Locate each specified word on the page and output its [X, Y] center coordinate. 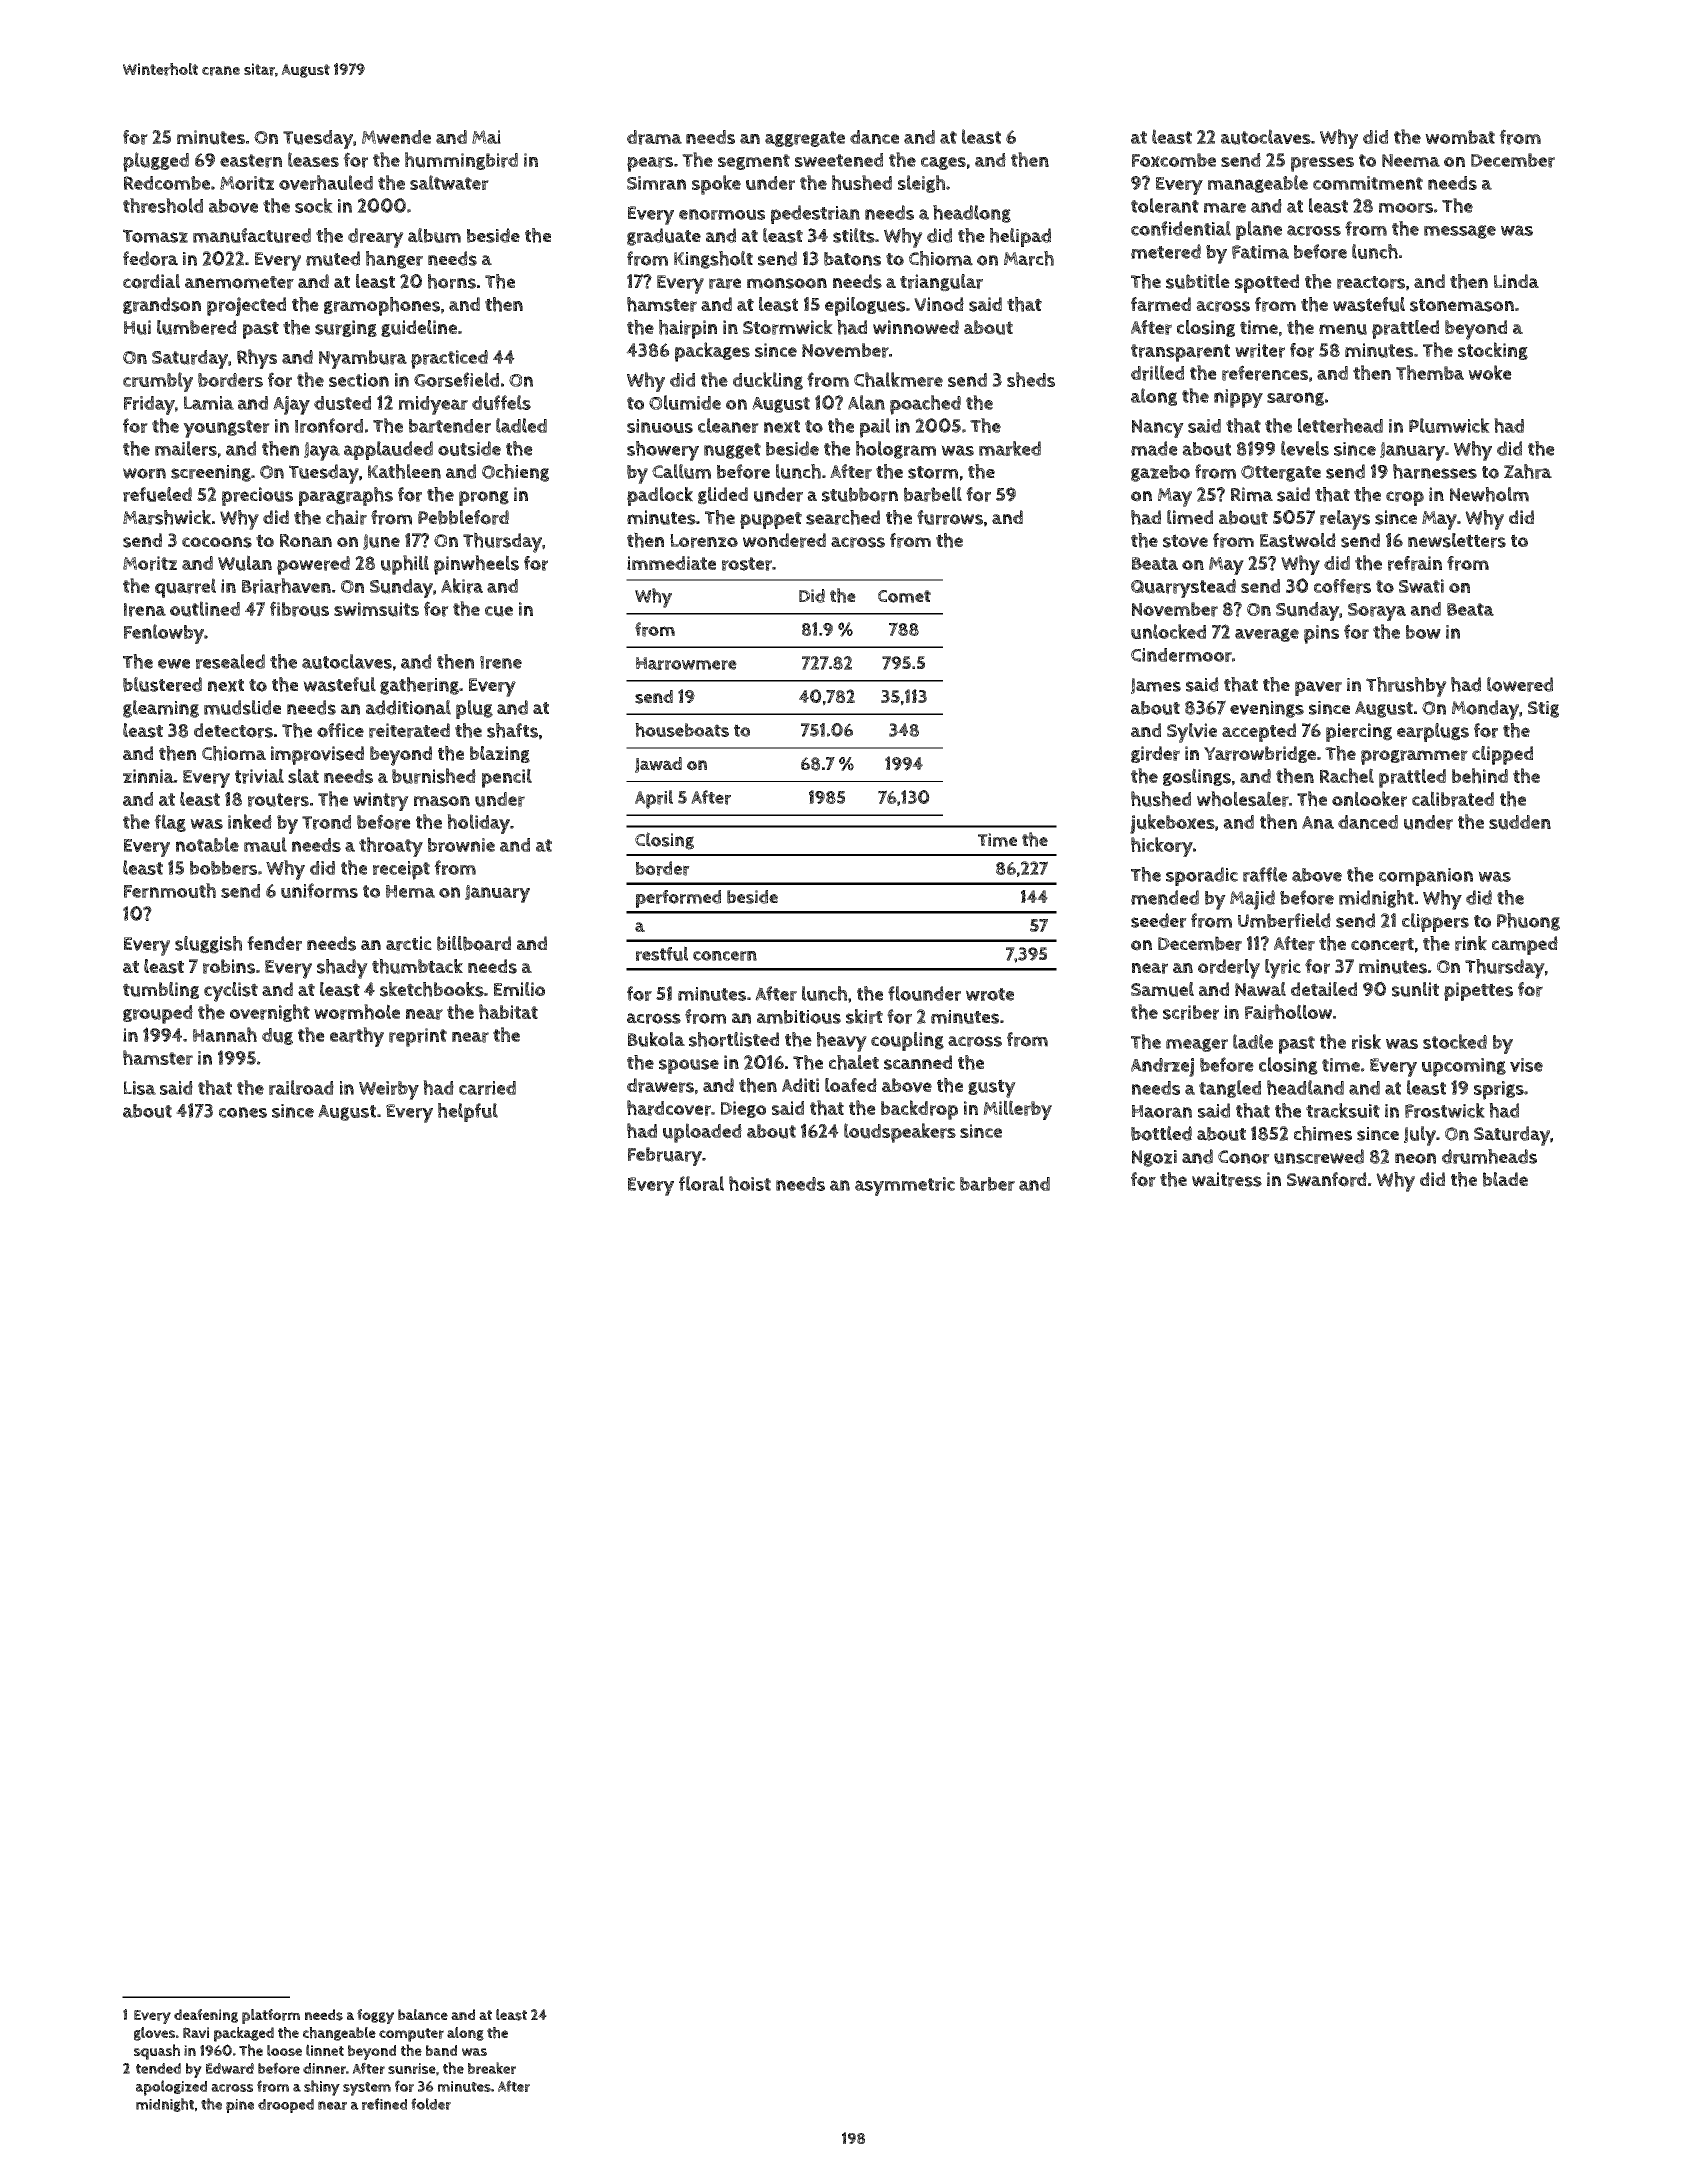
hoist [750, 1183]
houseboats [682, 730]
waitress [1227, 1179]
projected [246, 306]
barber [987, 1184]
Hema [410, 891]
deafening [206, 2016]
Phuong [1528, 922]
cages [943, 163]
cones [243, 1112]
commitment [1368, 183]
